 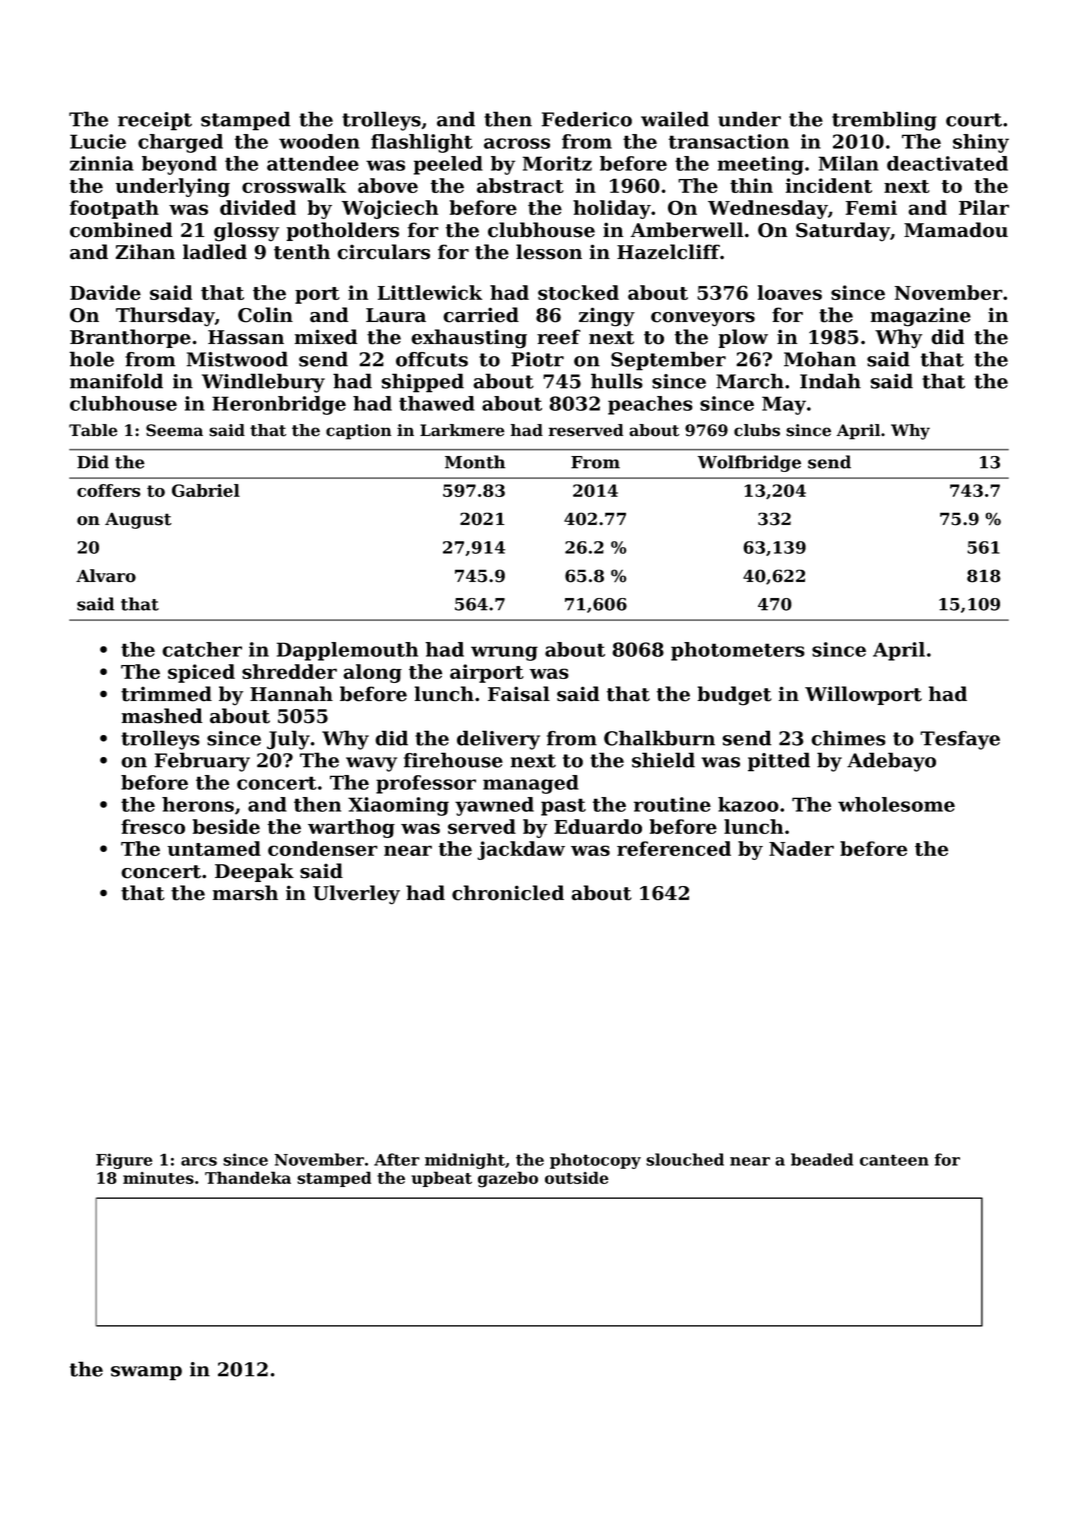 I want to click on Tesfaye, so click(x=960, y=740).
